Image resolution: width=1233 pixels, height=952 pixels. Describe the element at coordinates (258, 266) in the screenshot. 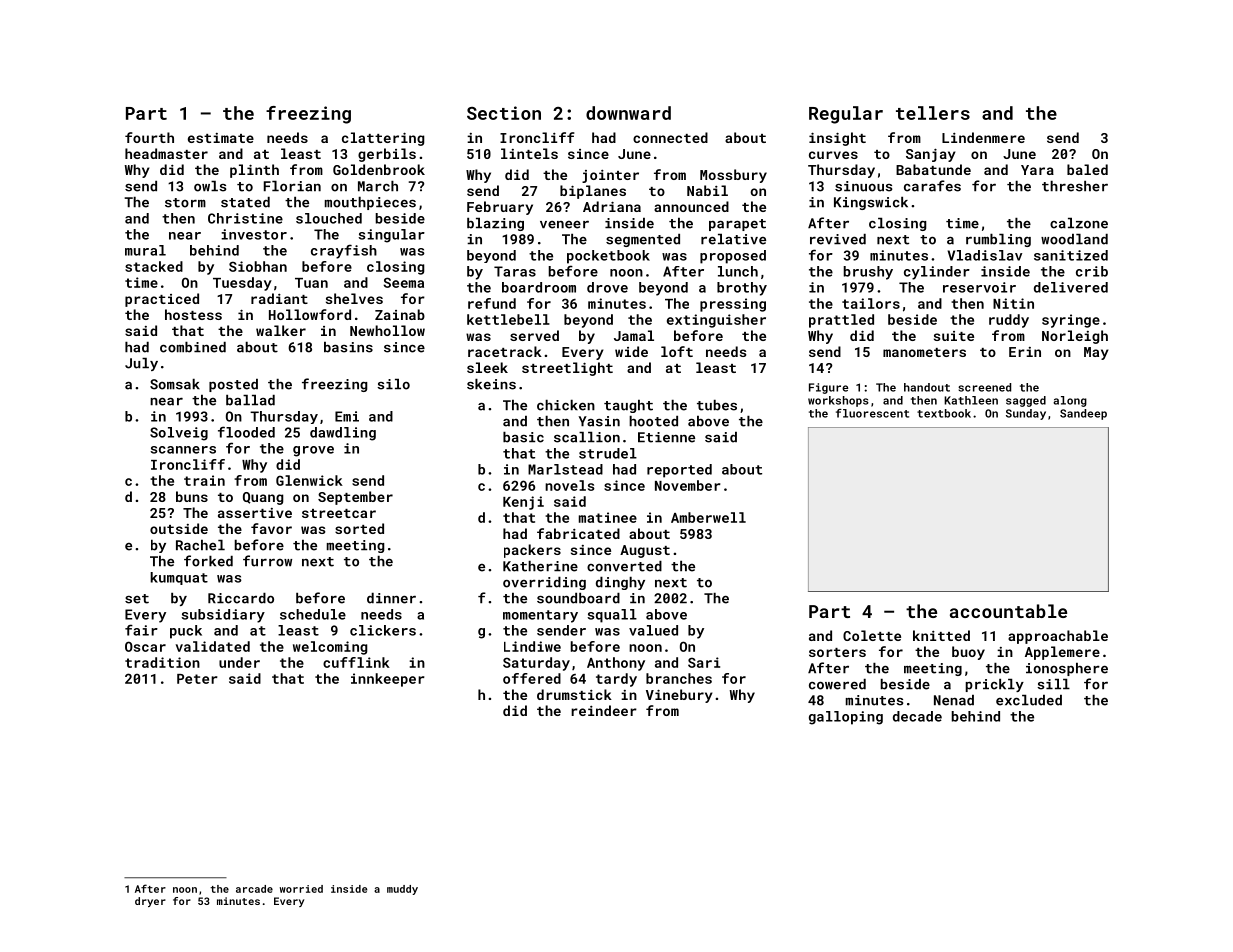

I see `Siobhan` at that location.
